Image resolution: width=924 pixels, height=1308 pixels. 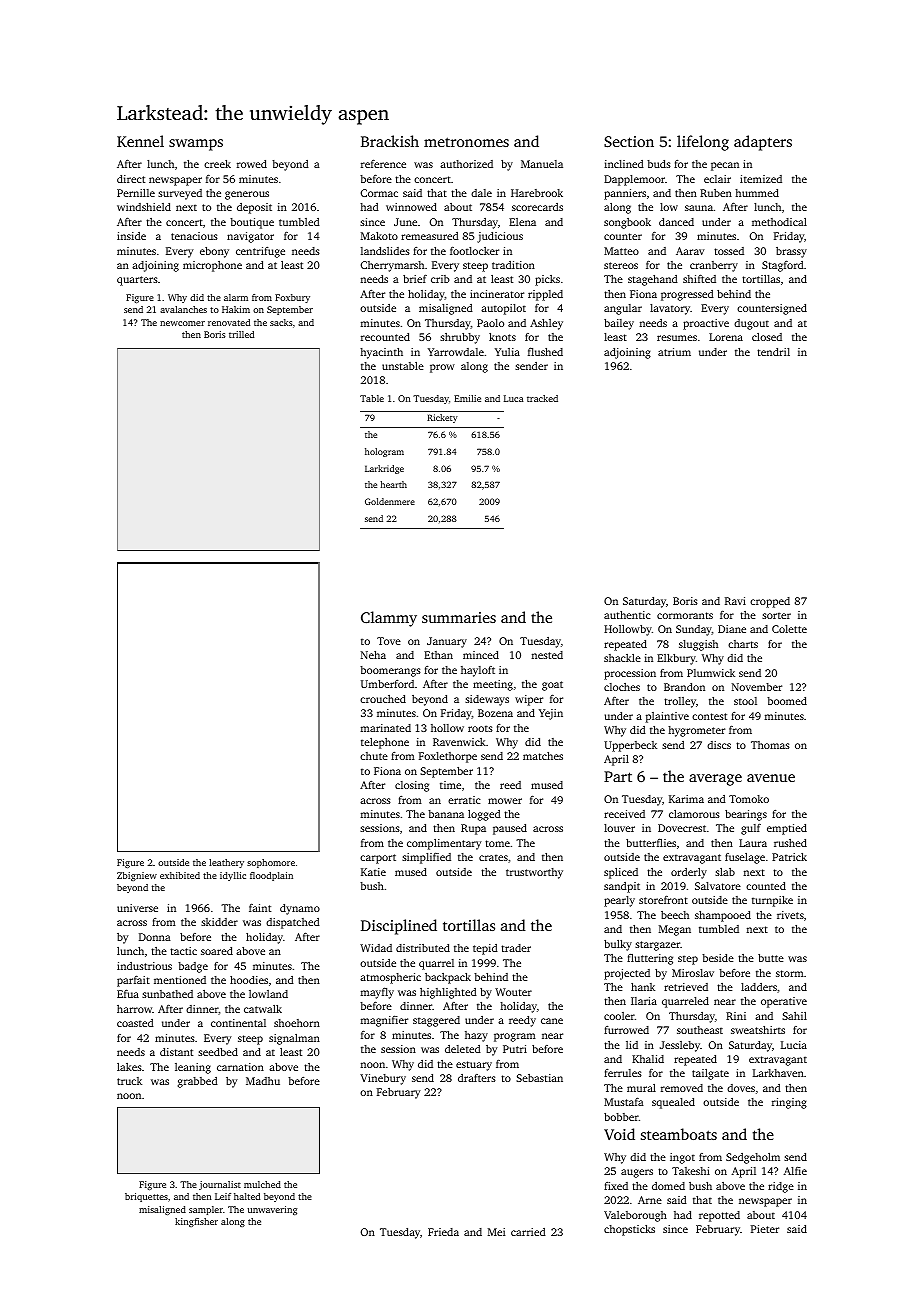 I want to click on swamps, so click(x=196, y=145).
